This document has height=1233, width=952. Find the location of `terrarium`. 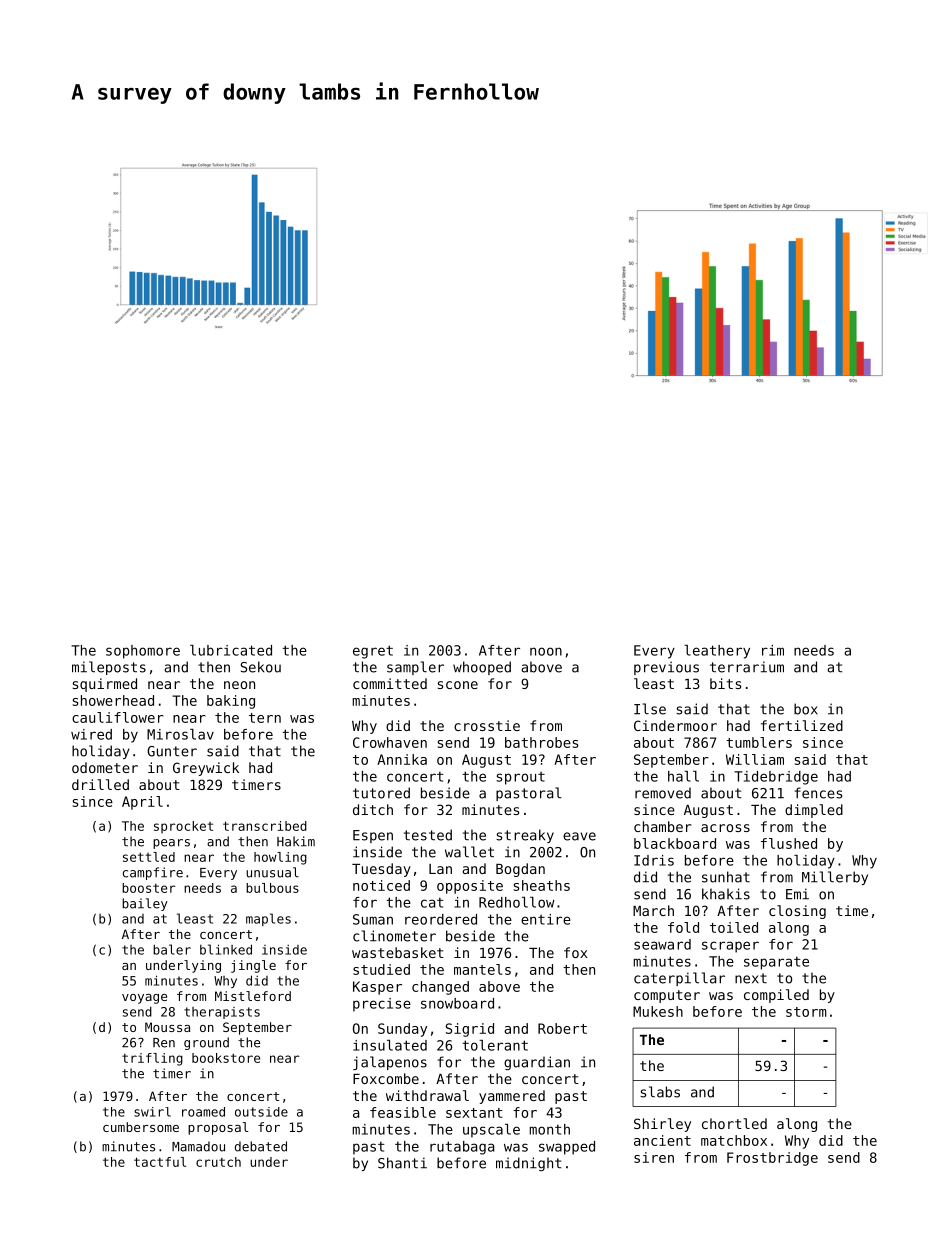

terrarium is located at coordinates (747, 667).
